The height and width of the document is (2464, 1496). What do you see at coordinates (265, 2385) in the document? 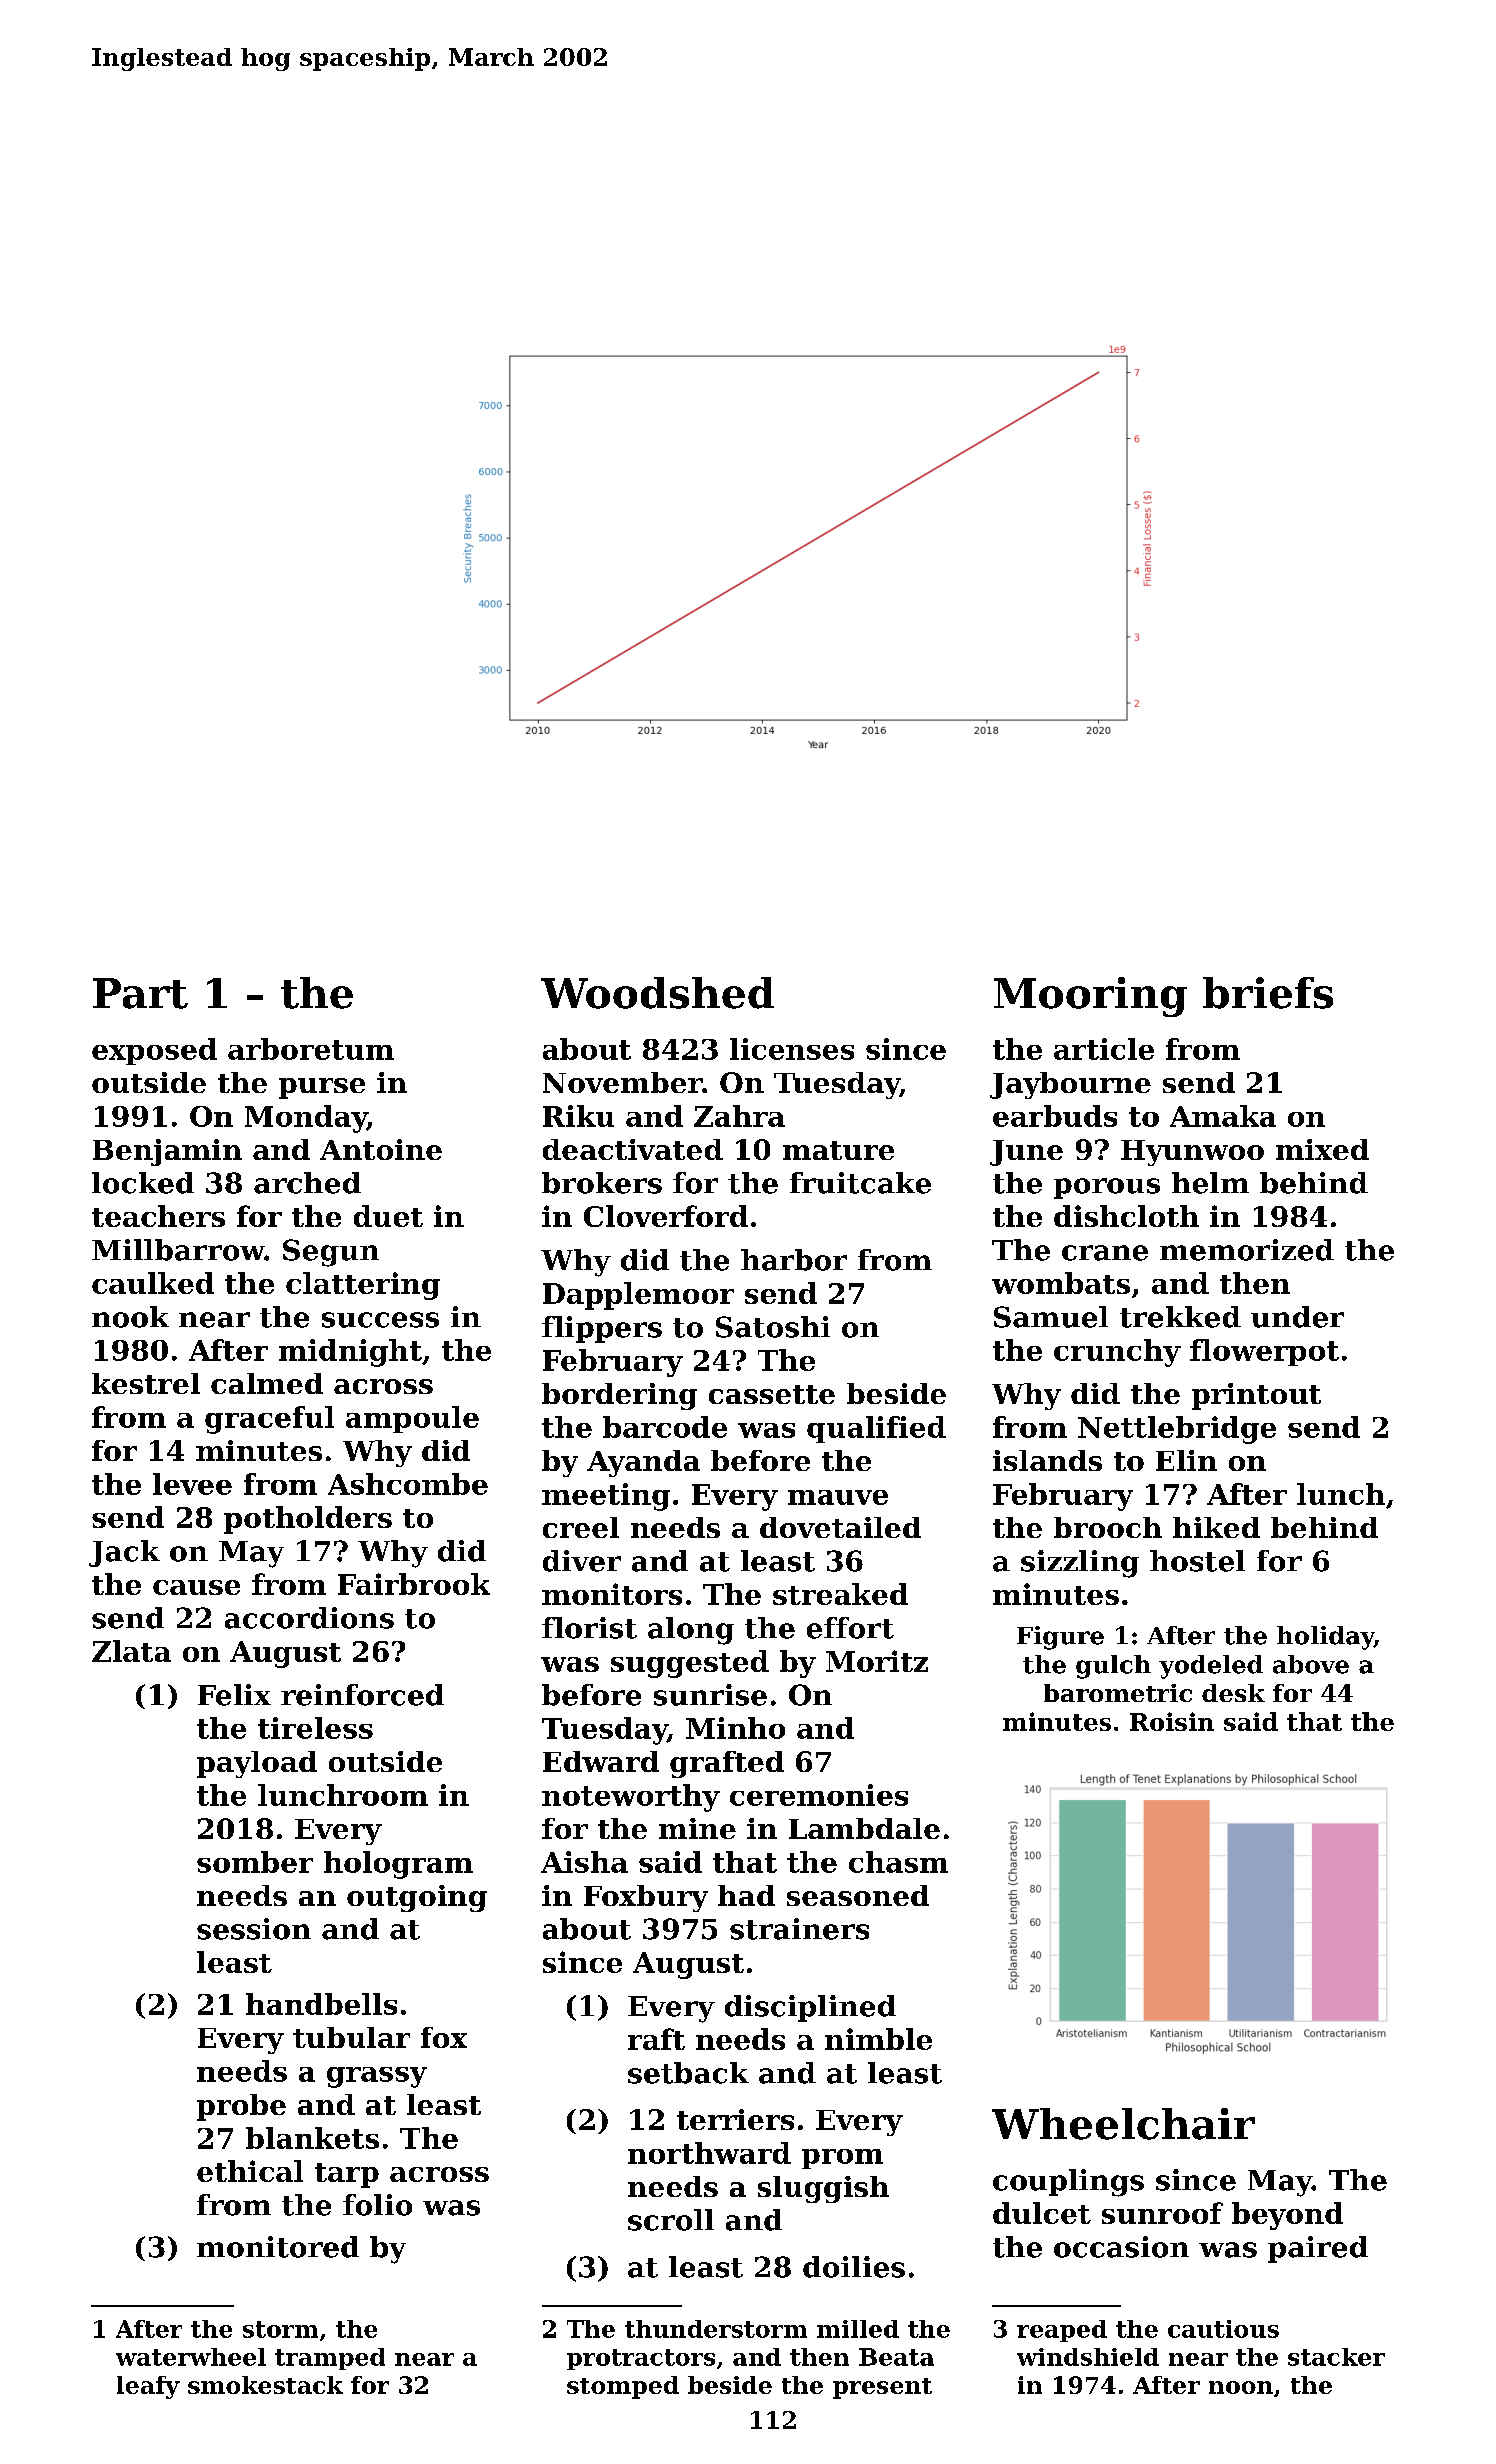
I see `smokestack` at bounding box center [265, 2385].
